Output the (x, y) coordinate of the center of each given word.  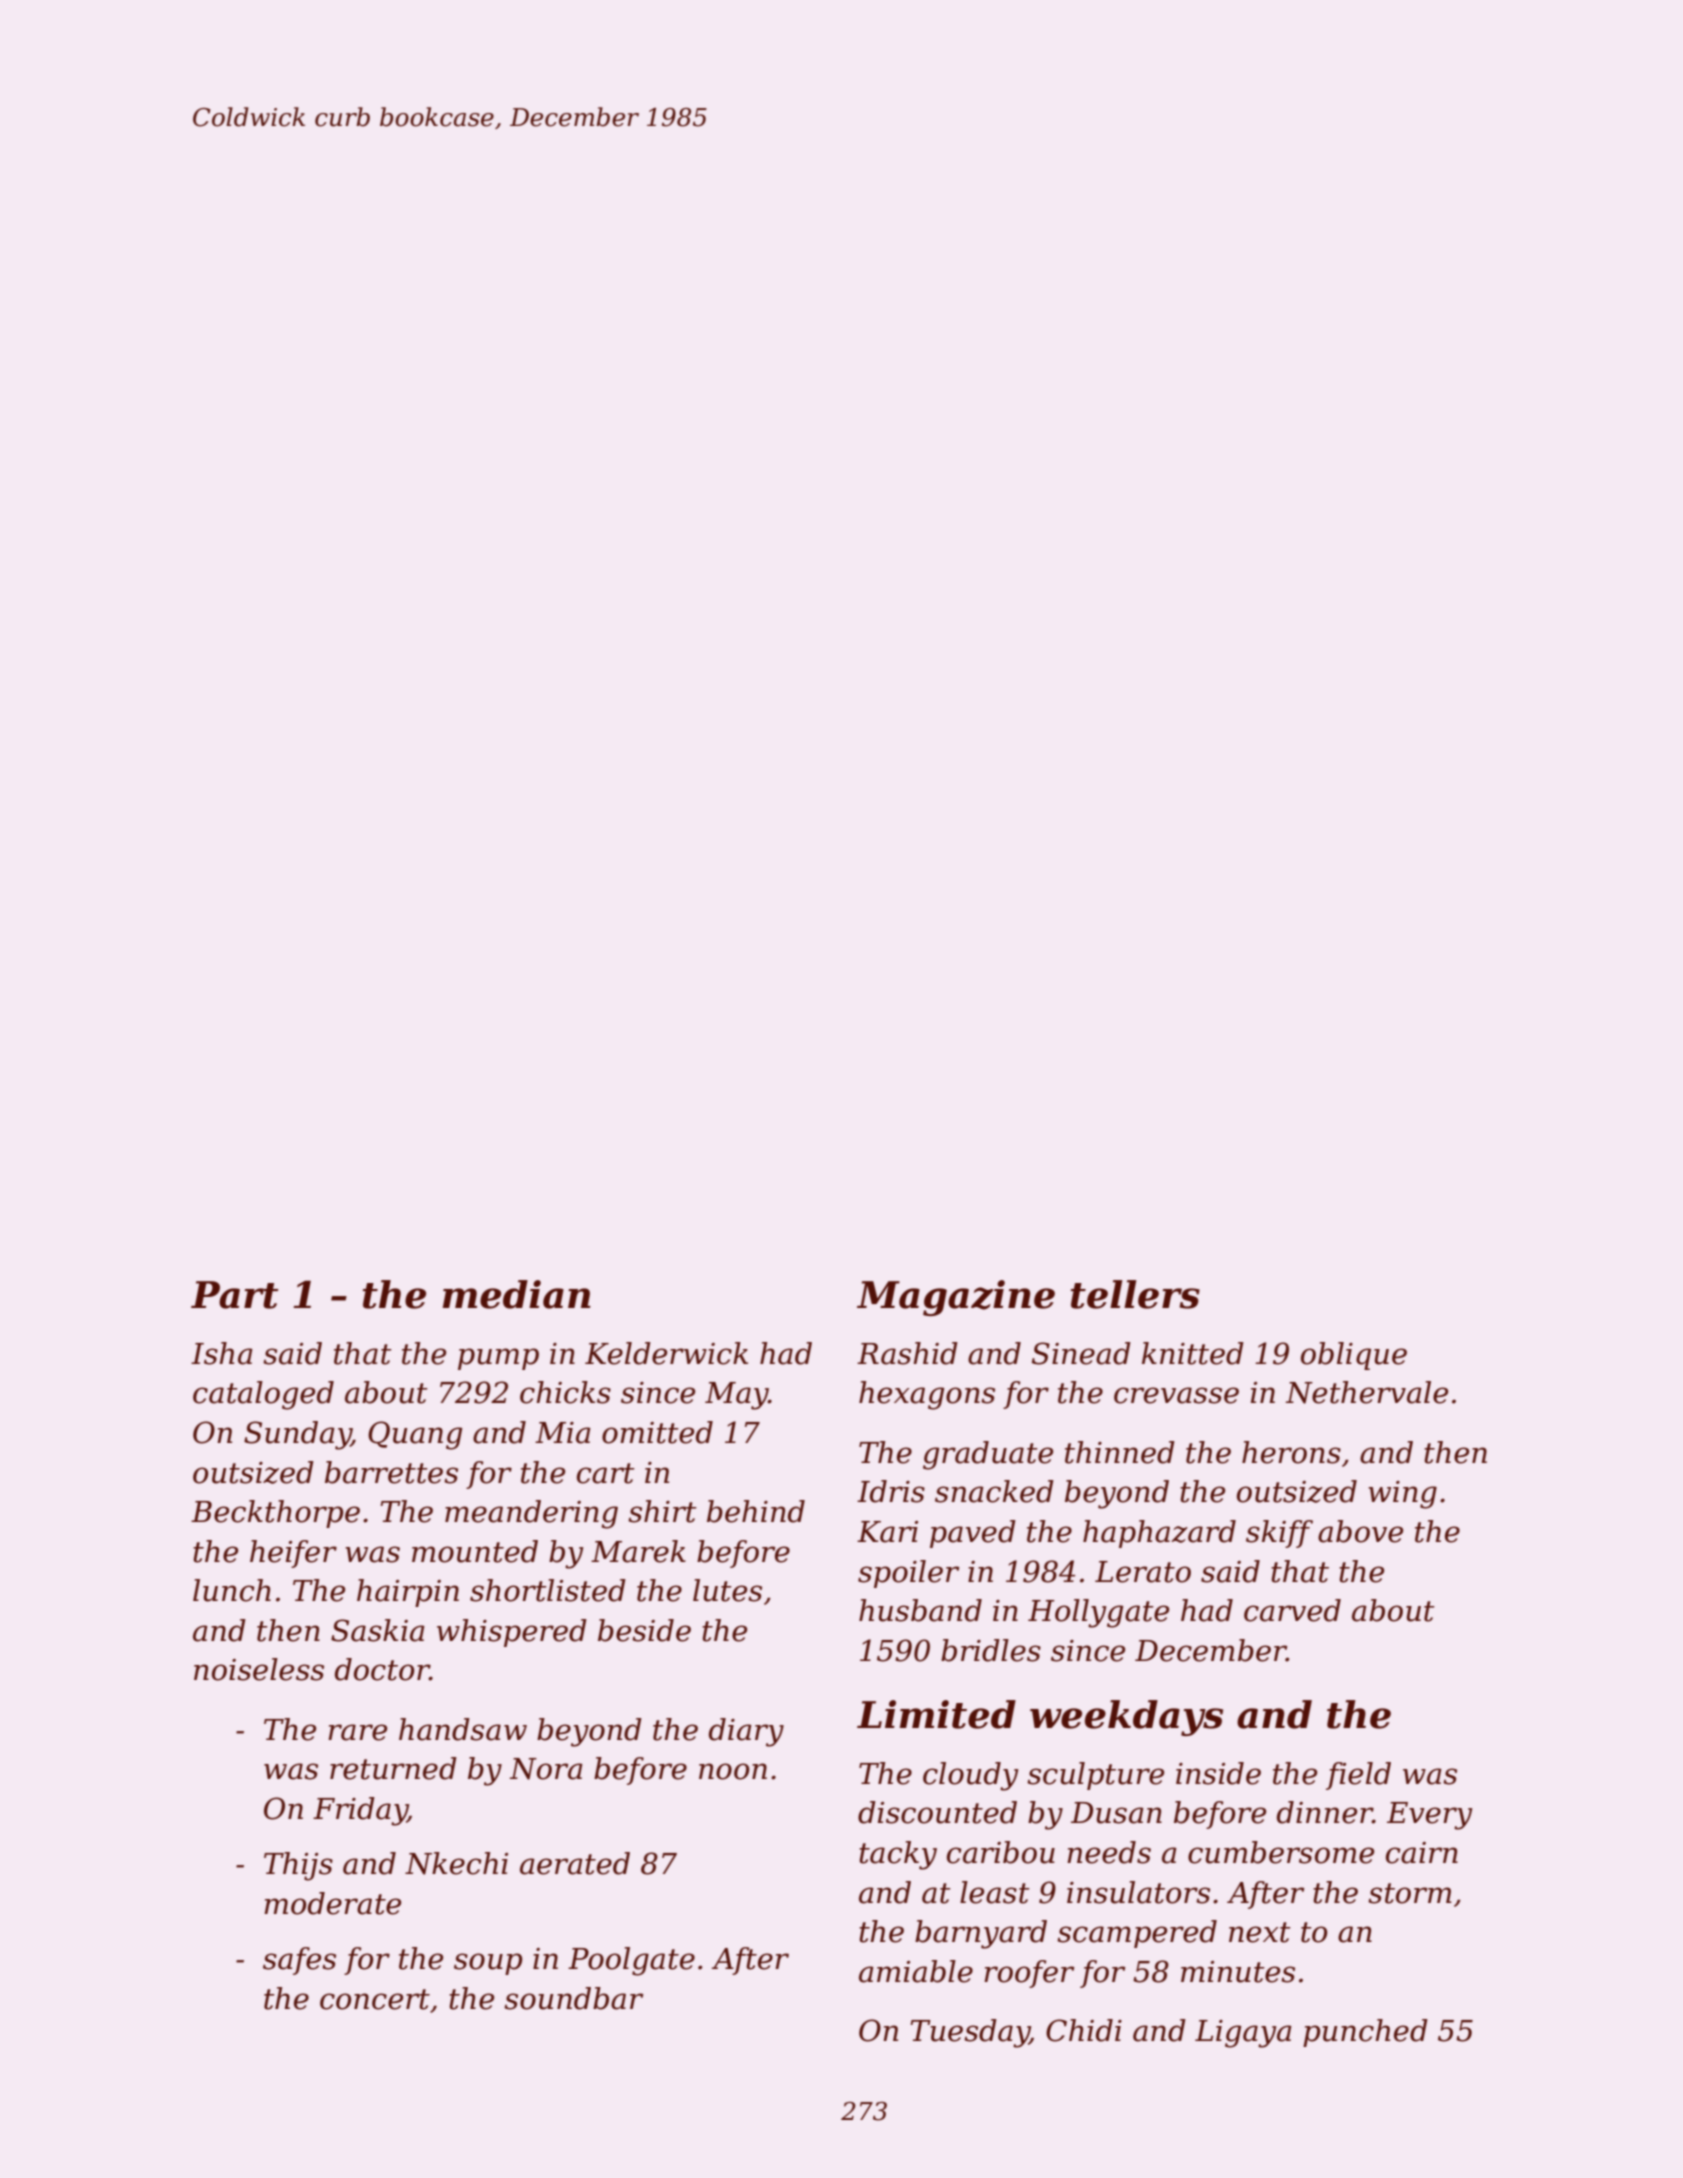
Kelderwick (666, 1353)
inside (1218, 1773)
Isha (222, 1353)
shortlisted (548, 1590)
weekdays (1126, 1718)
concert (375, 1999)
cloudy (970, 1776)
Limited (936, 1714)
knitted (1193, 1353)
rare (357, 1732)
